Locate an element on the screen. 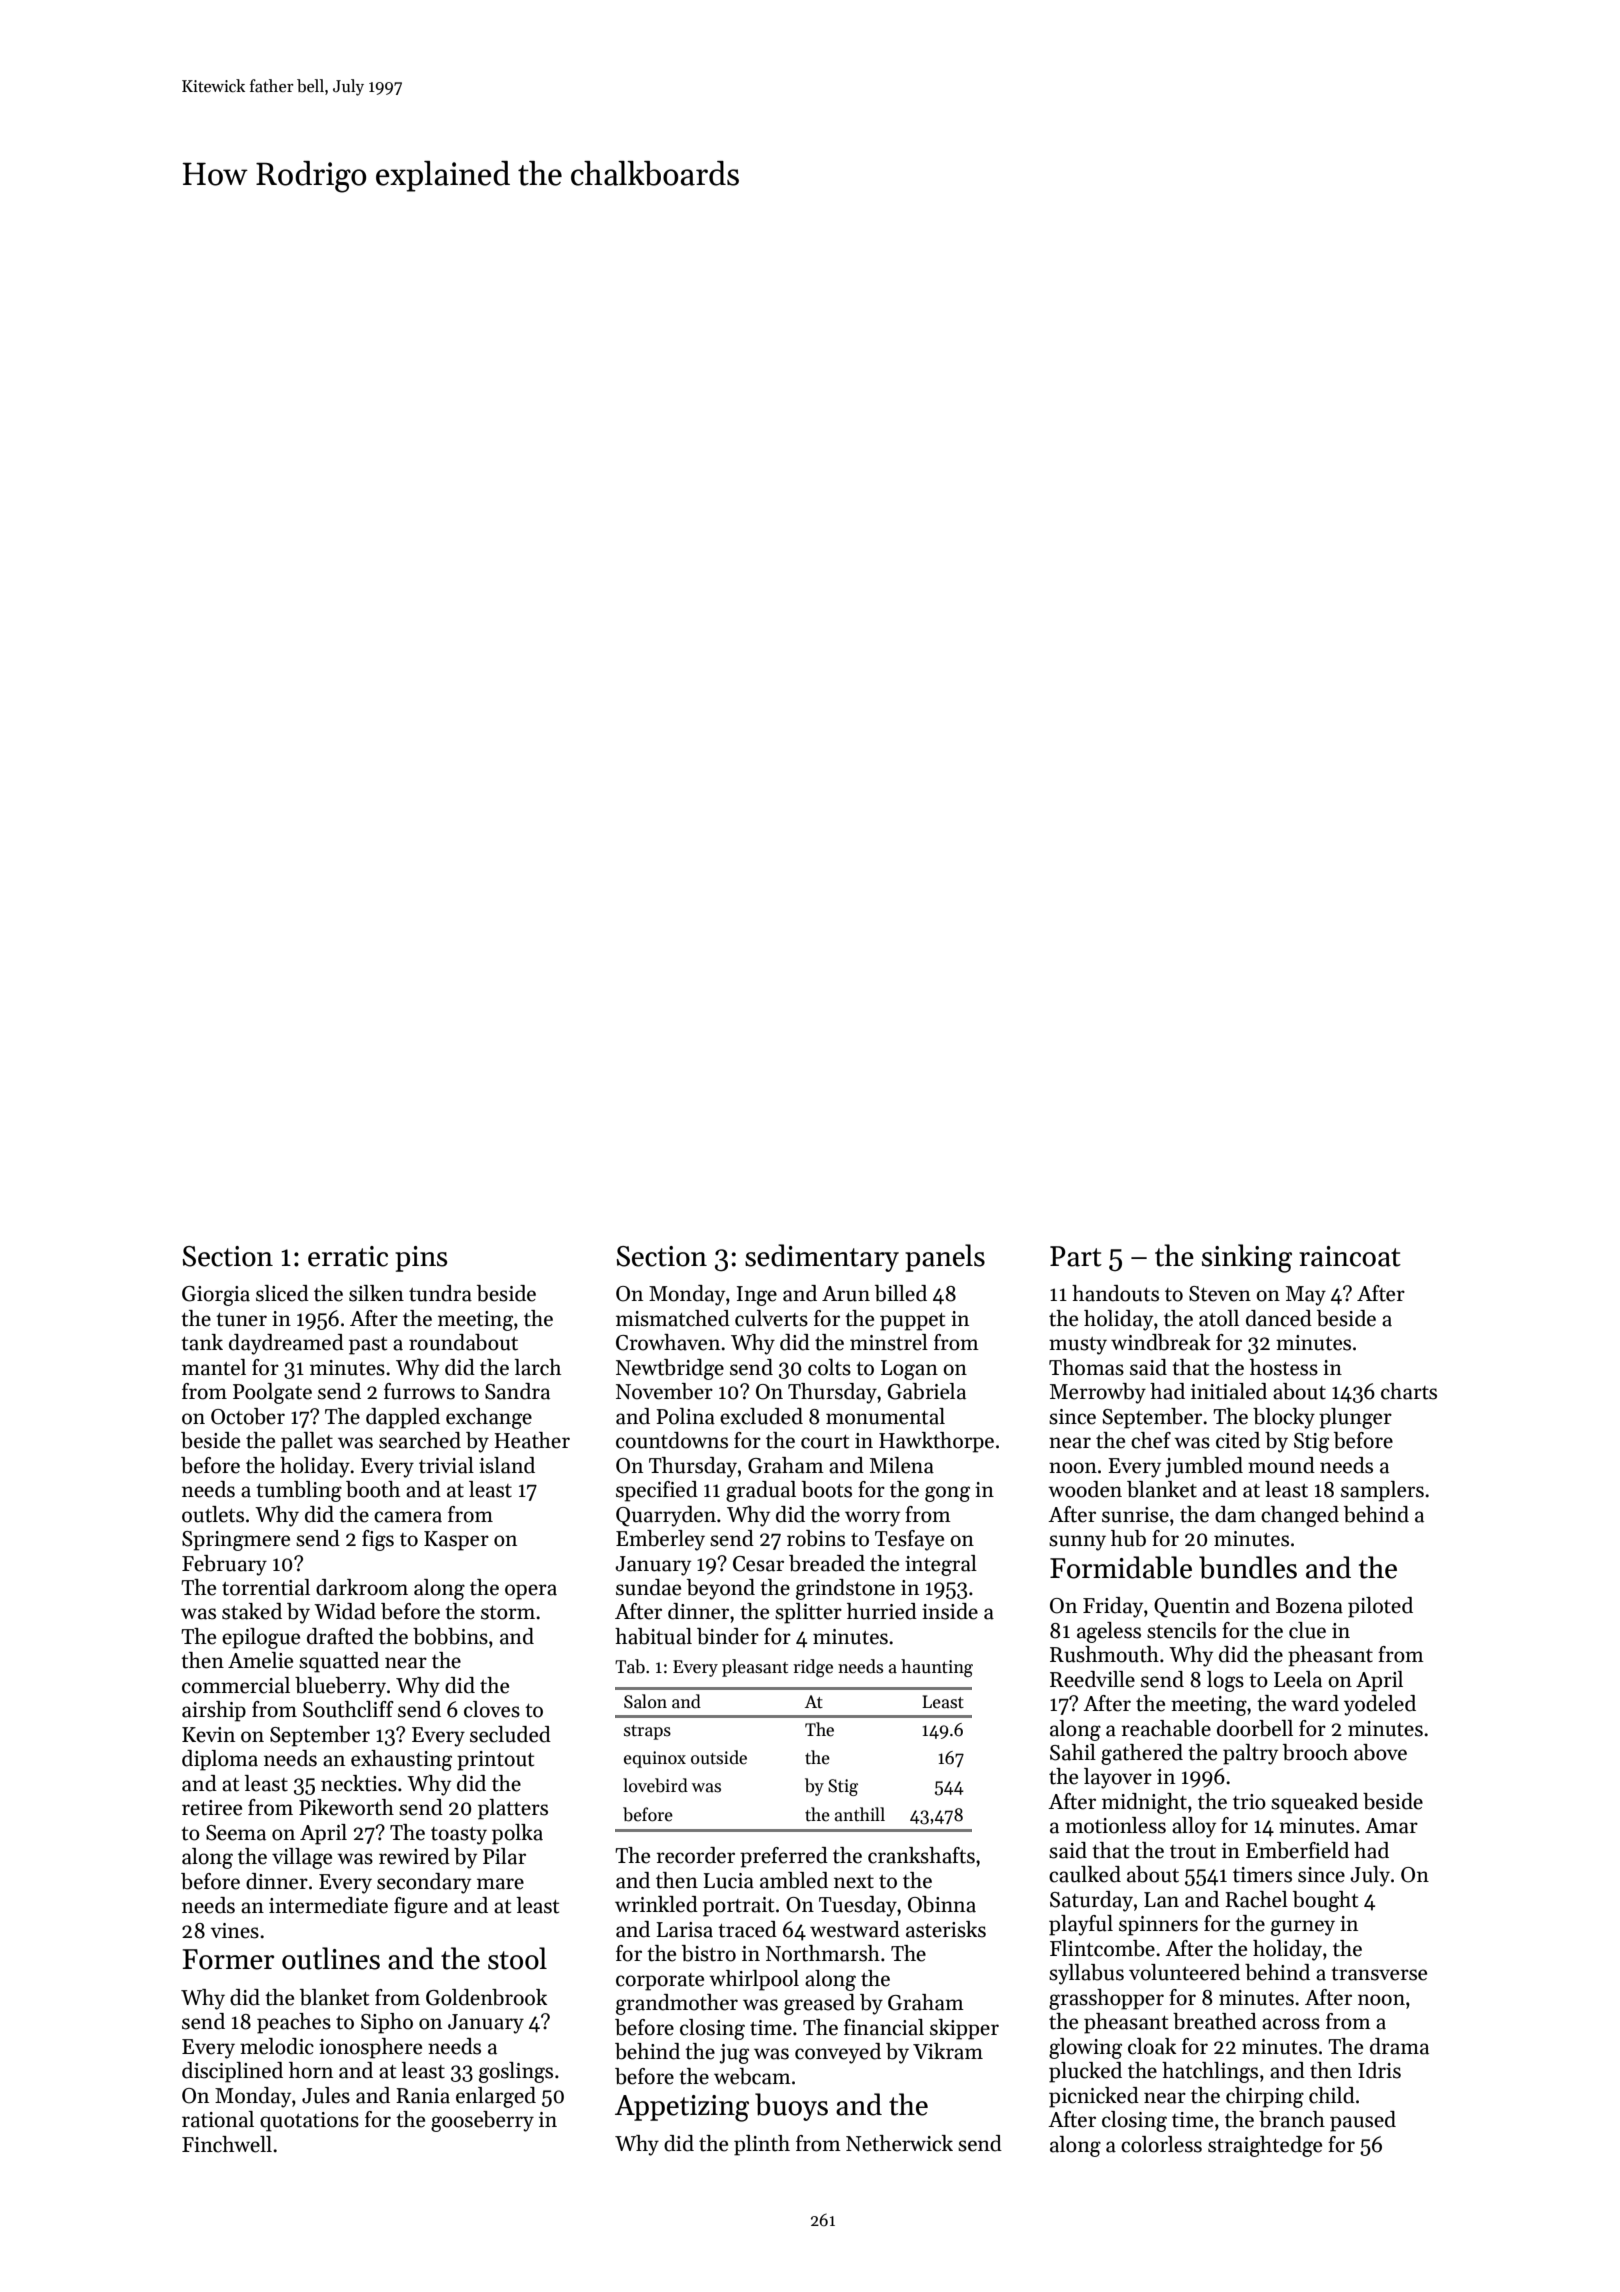 The width and height of the screenshot is (1620, 2292). anthill is located at coordinates (860, 1814).
